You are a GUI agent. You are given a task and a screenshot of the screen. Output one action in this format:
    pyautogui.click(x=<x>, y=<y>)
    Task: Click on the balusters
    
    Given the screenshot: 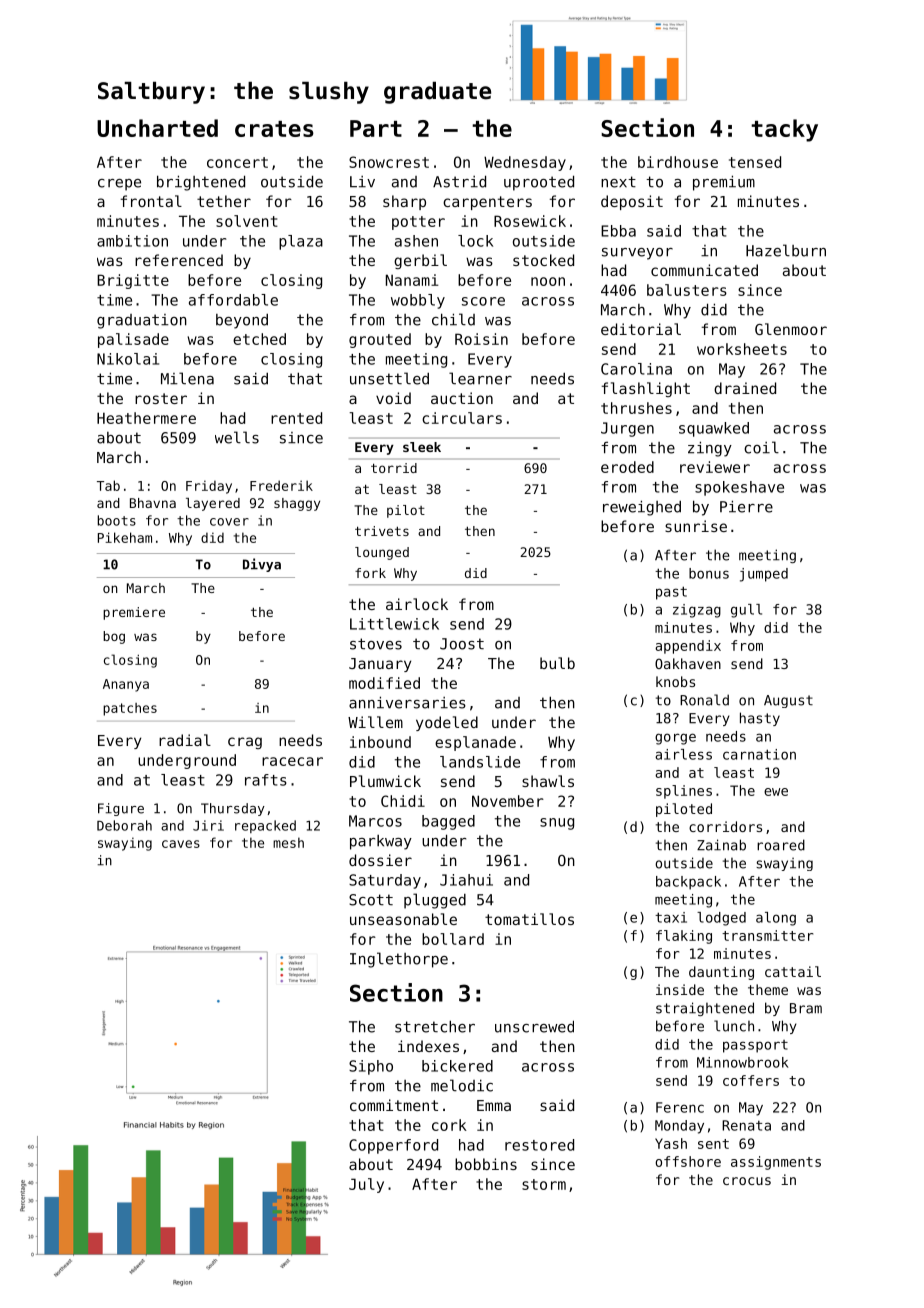 What is the action you would take?
    pyautogui.click(x=687, y=290)
